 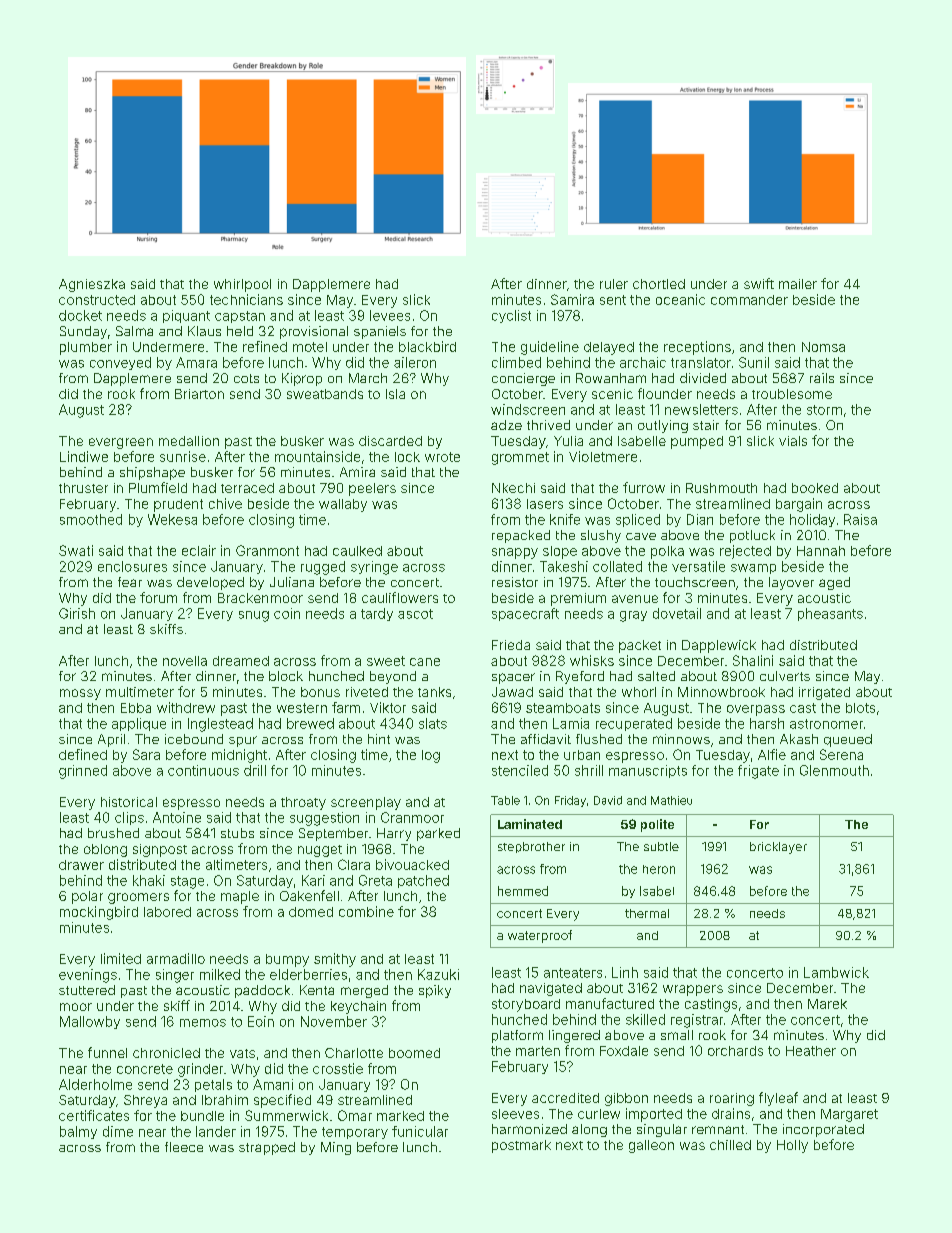 What do you see at coordinates (129, 802) in the document?
I see `historical` at bounding box center [129, 802].
